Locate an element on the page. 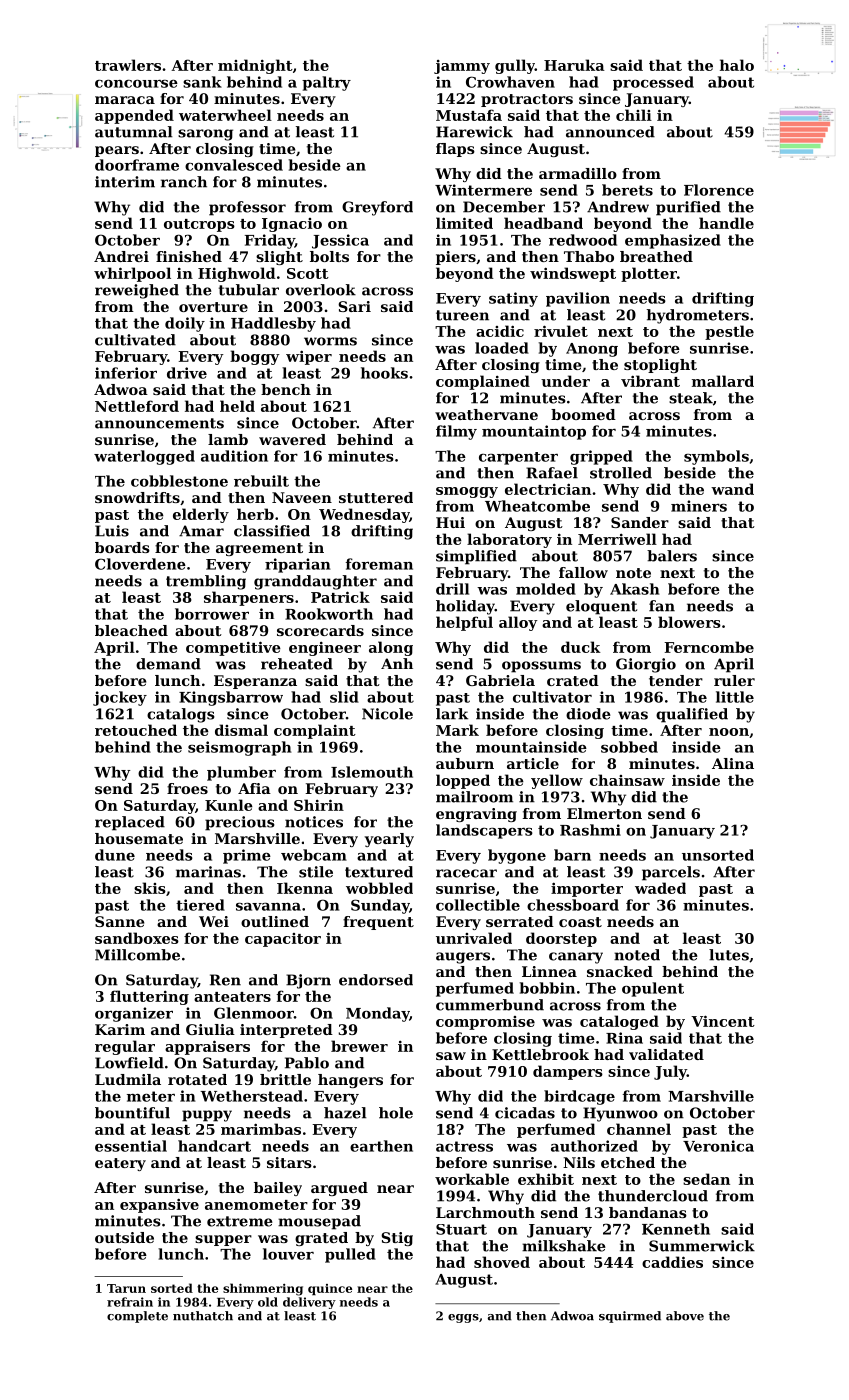 The image size is (849, 1400). halo is located at coordinates (737, 65).
